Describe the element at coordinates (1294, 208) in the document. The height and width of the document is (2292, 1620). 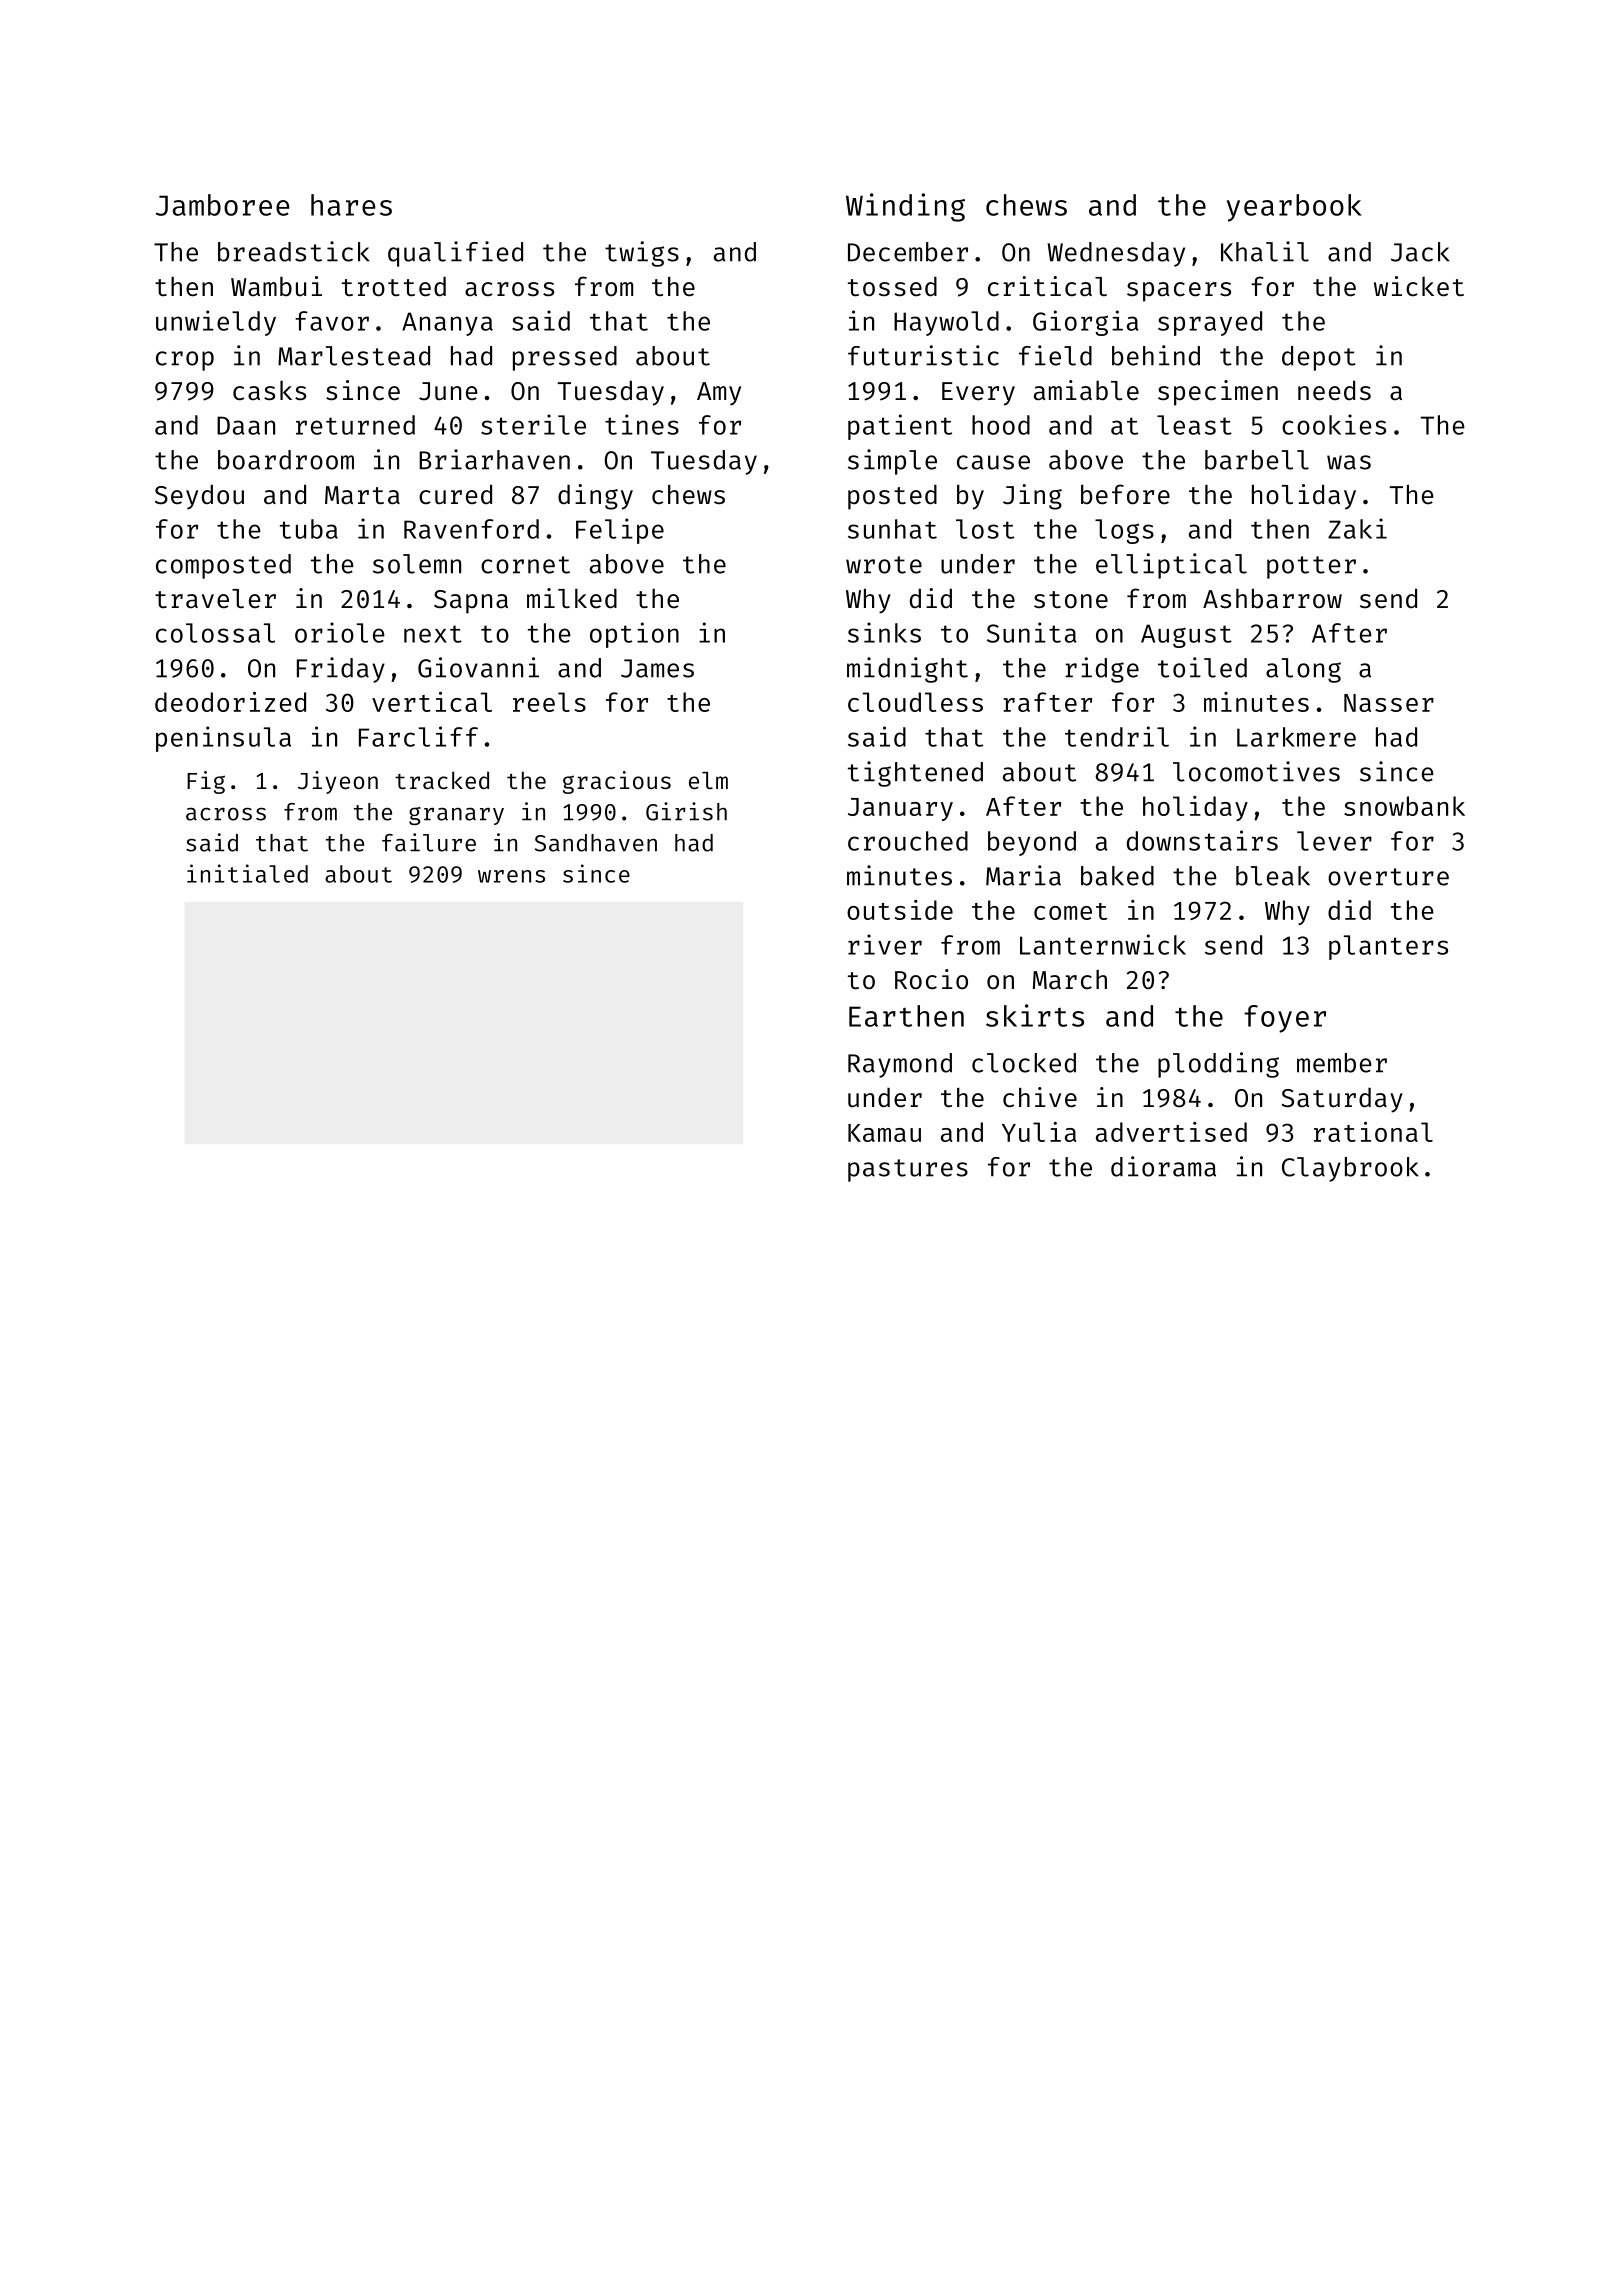
I see `yearbook` at that location.
